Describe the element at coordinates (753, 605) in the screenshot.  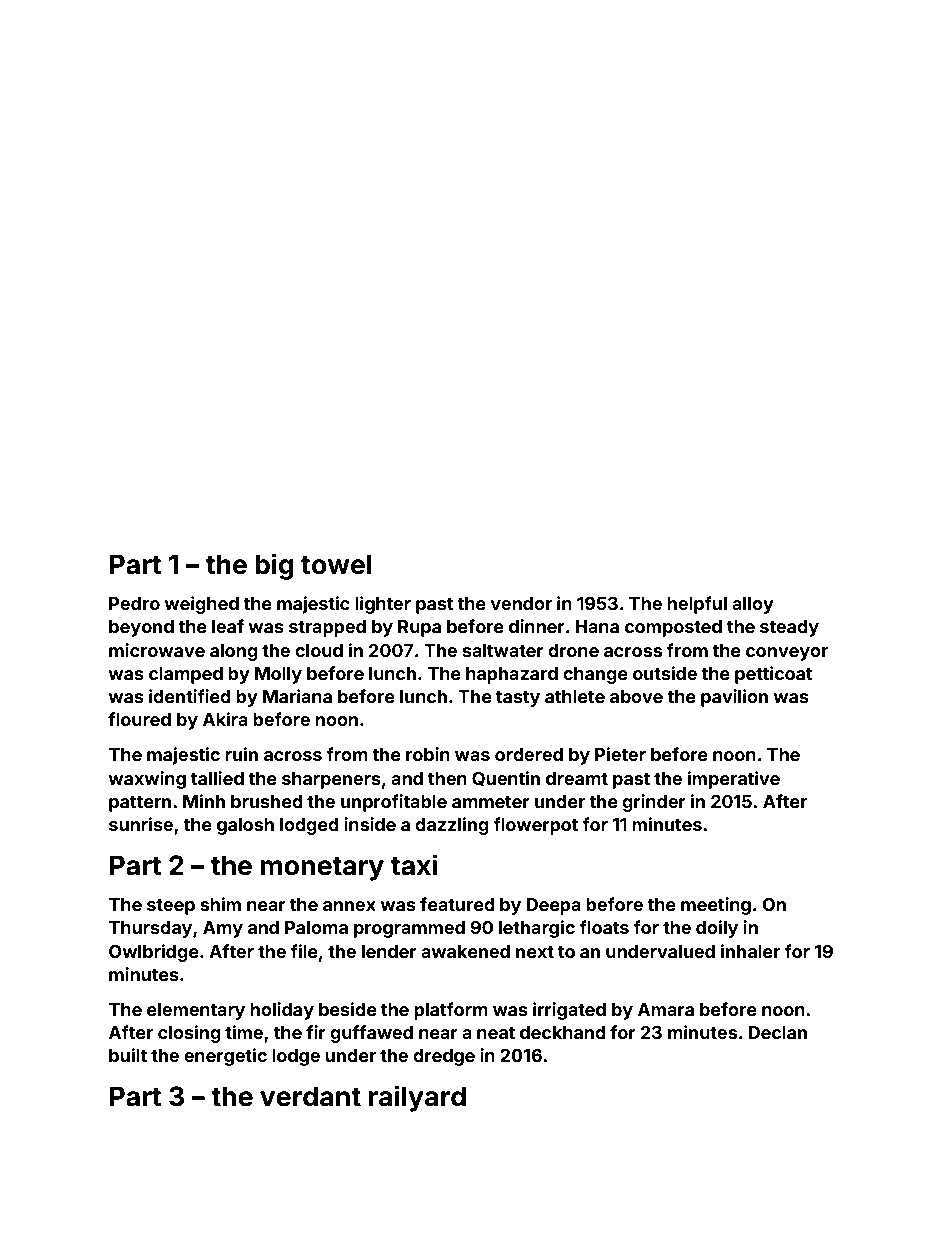
I see `alloy` at that location.
